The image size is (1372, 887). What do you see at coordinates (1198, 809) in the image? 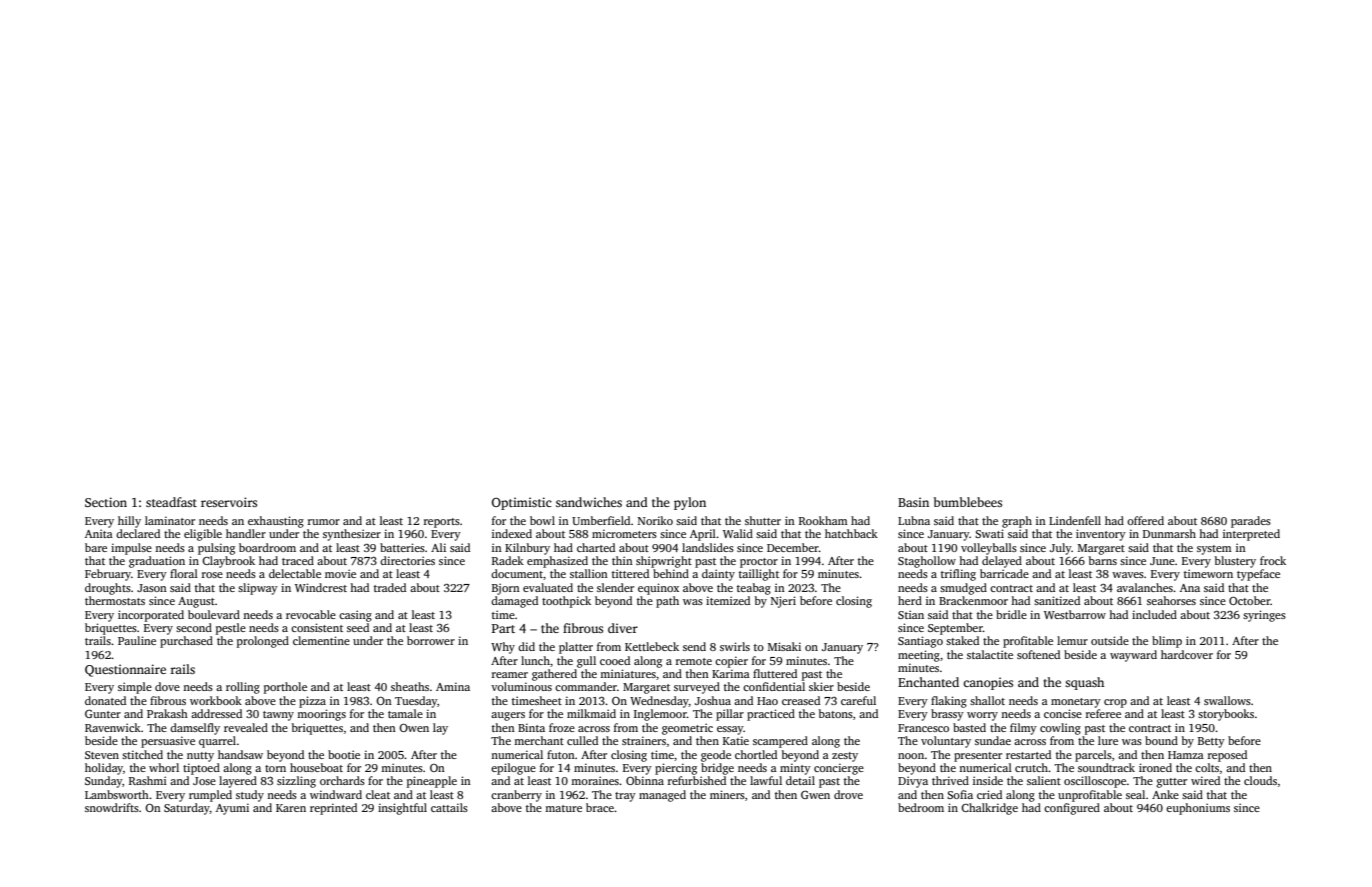
I see `euphoniums` at bounding box center [1198, 809].
